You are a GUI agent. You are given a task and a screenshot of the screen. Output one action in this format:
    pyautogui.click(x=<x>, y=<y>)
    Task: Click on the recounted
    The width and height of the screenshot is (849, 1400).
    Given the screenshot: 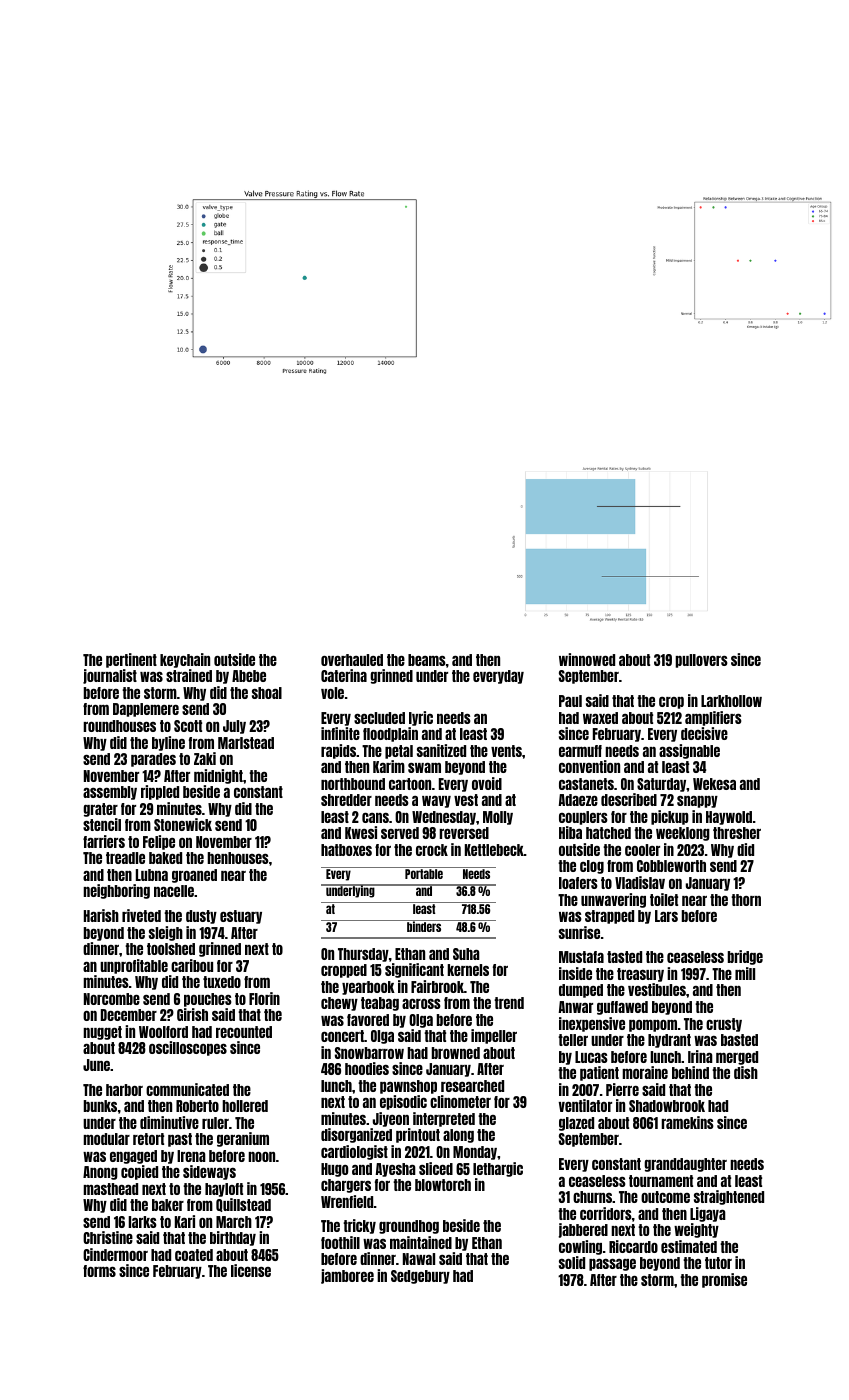 What is the action you would take?
    pyautogui.click(x=244, y=1032)
